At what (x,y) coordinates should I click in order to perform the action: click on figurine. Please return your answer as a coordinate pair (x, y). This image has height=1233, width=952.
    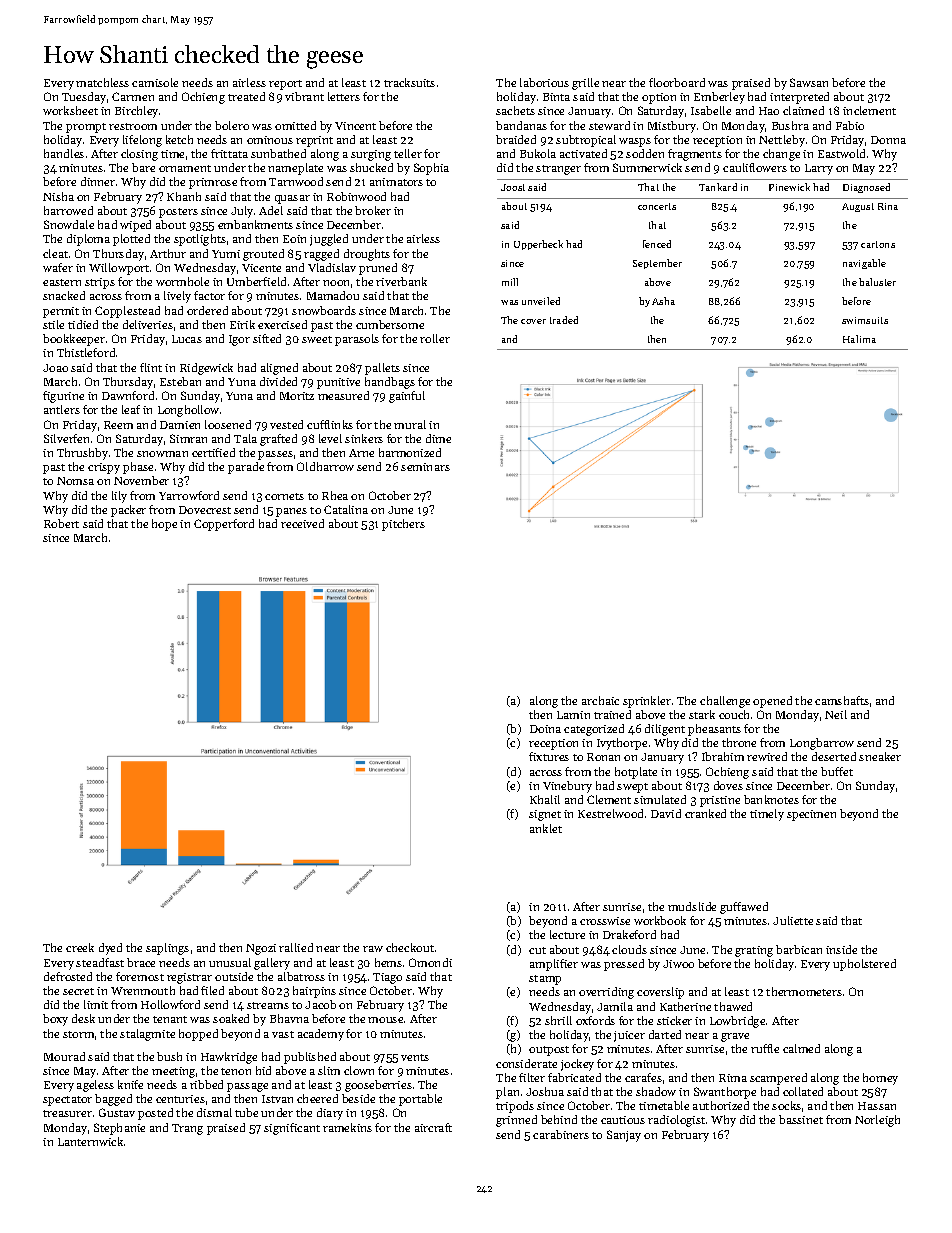
    Looking at the image, I should click on (63, 397).
